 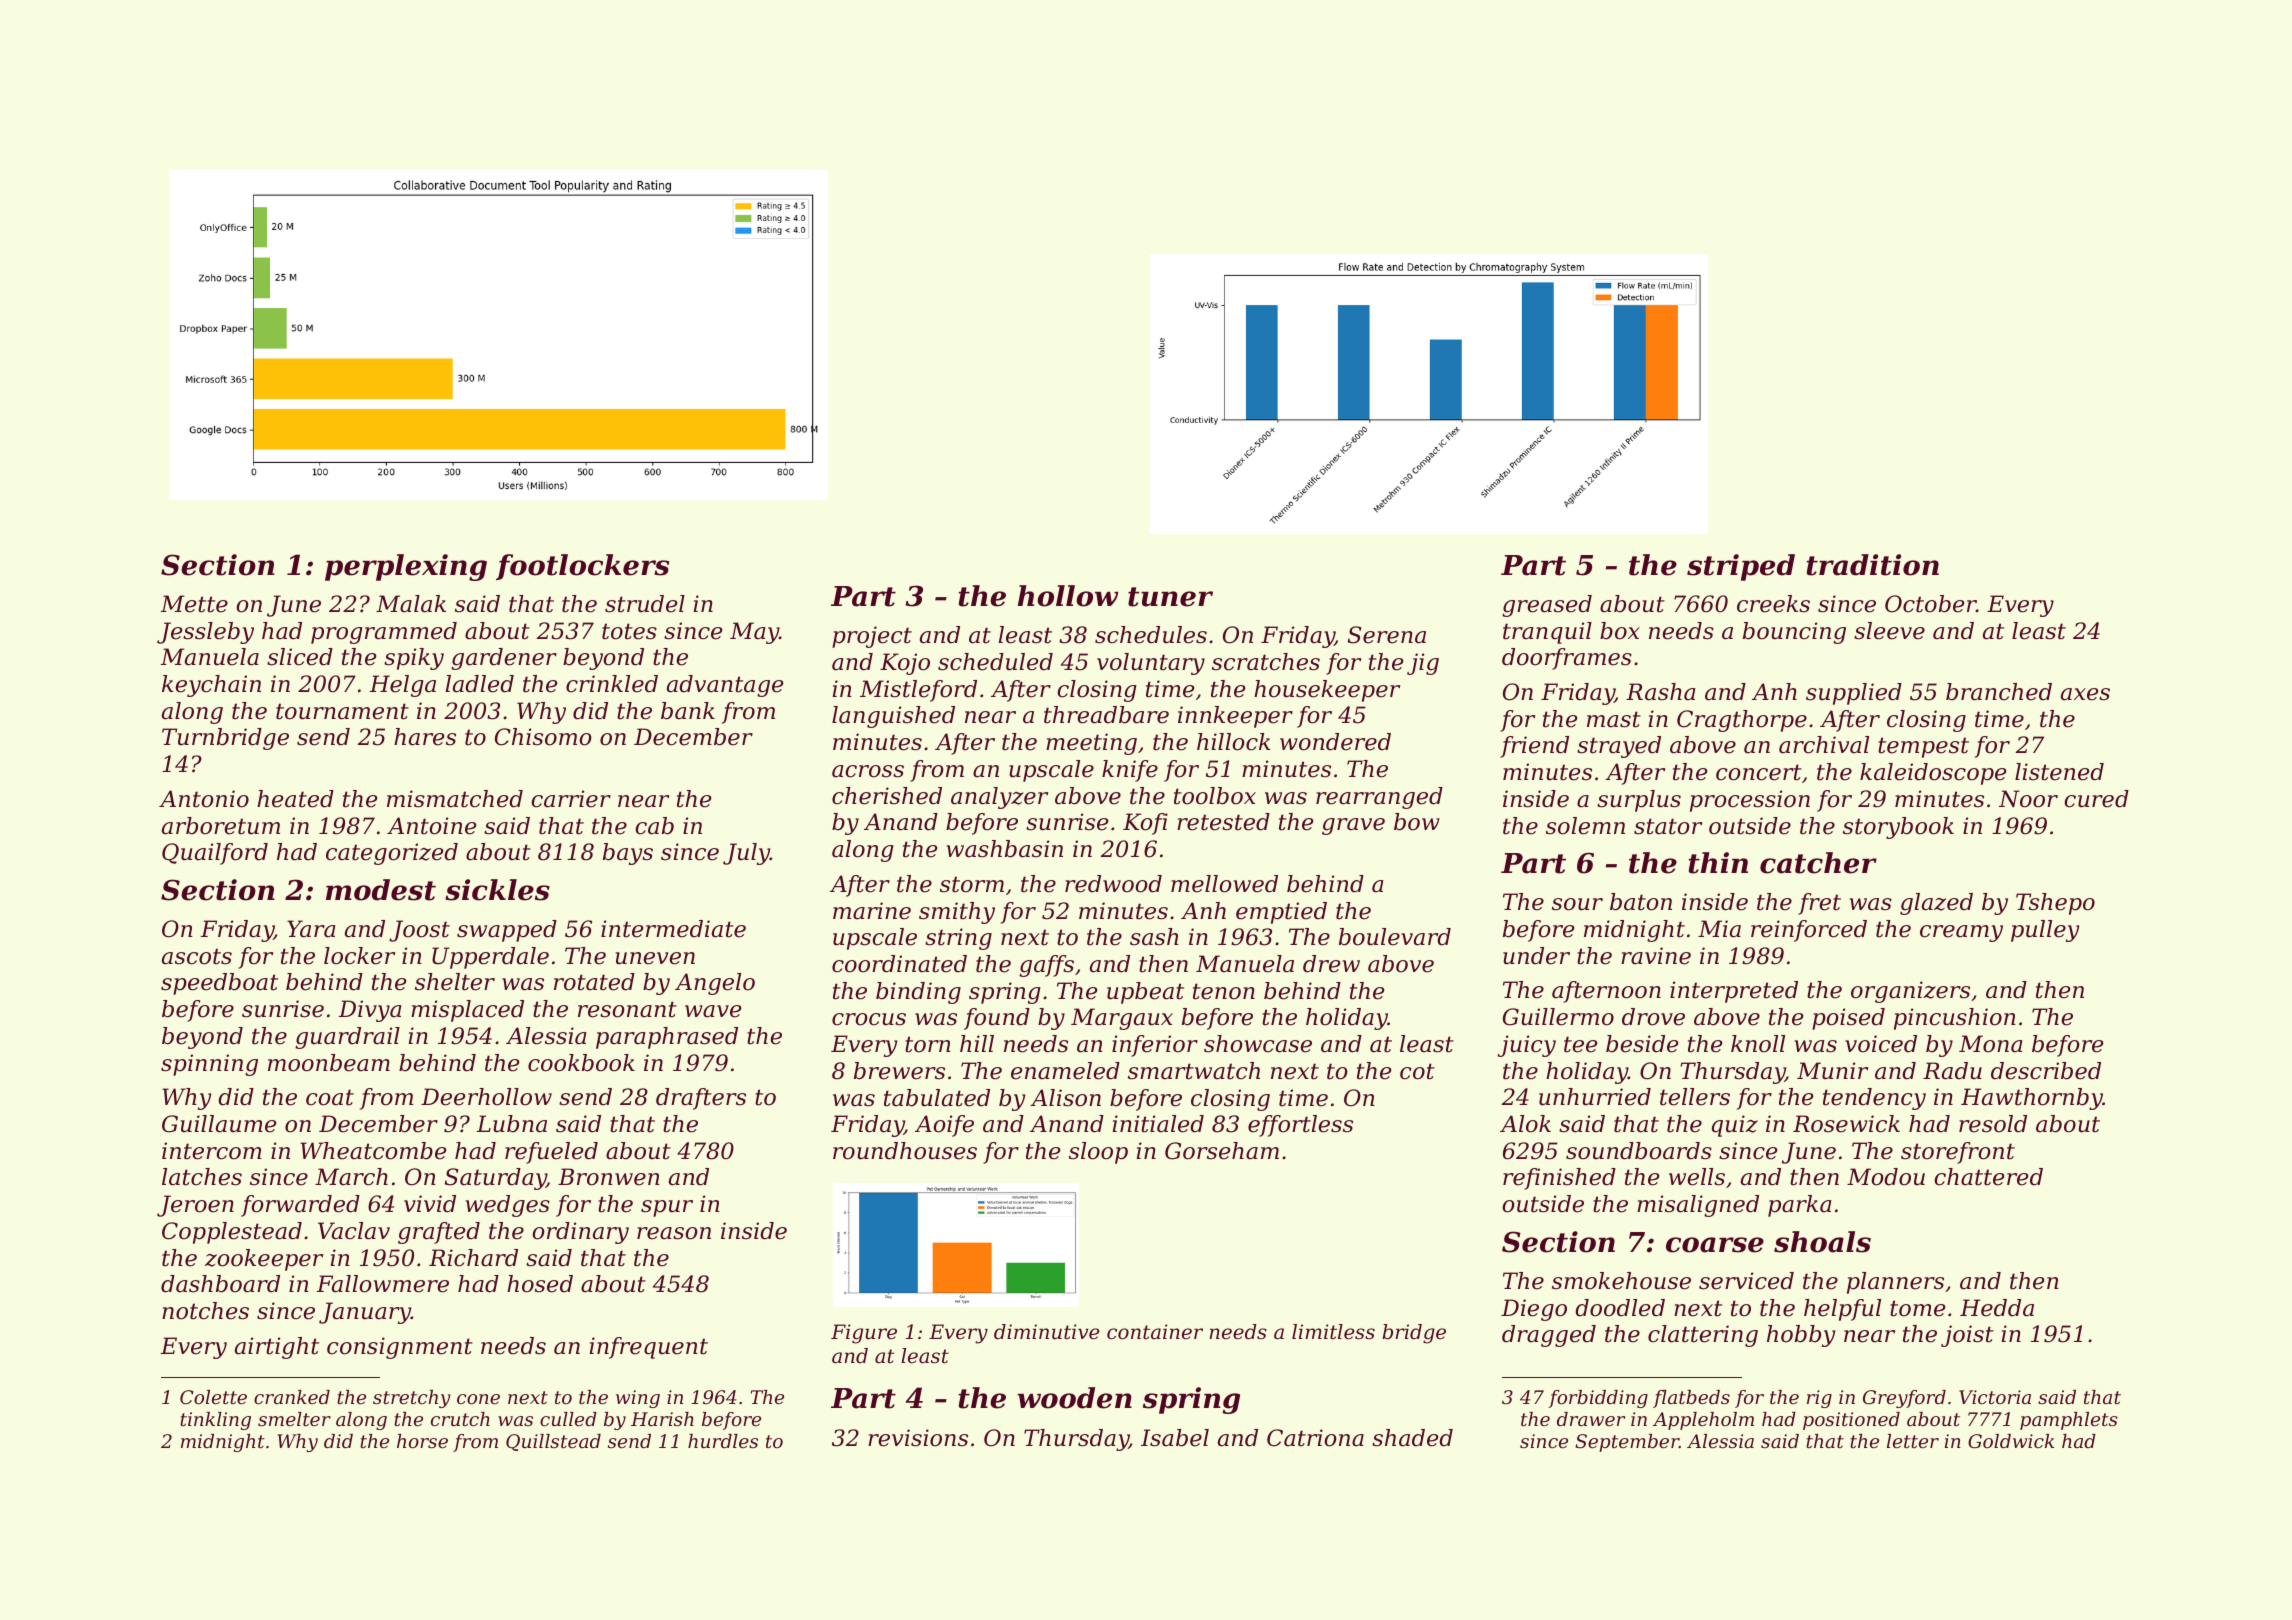 What do you see at coordinates (373, 1151) in the screenshot?
I see `Wheatcombe` at bounding box center [373, 1151].
